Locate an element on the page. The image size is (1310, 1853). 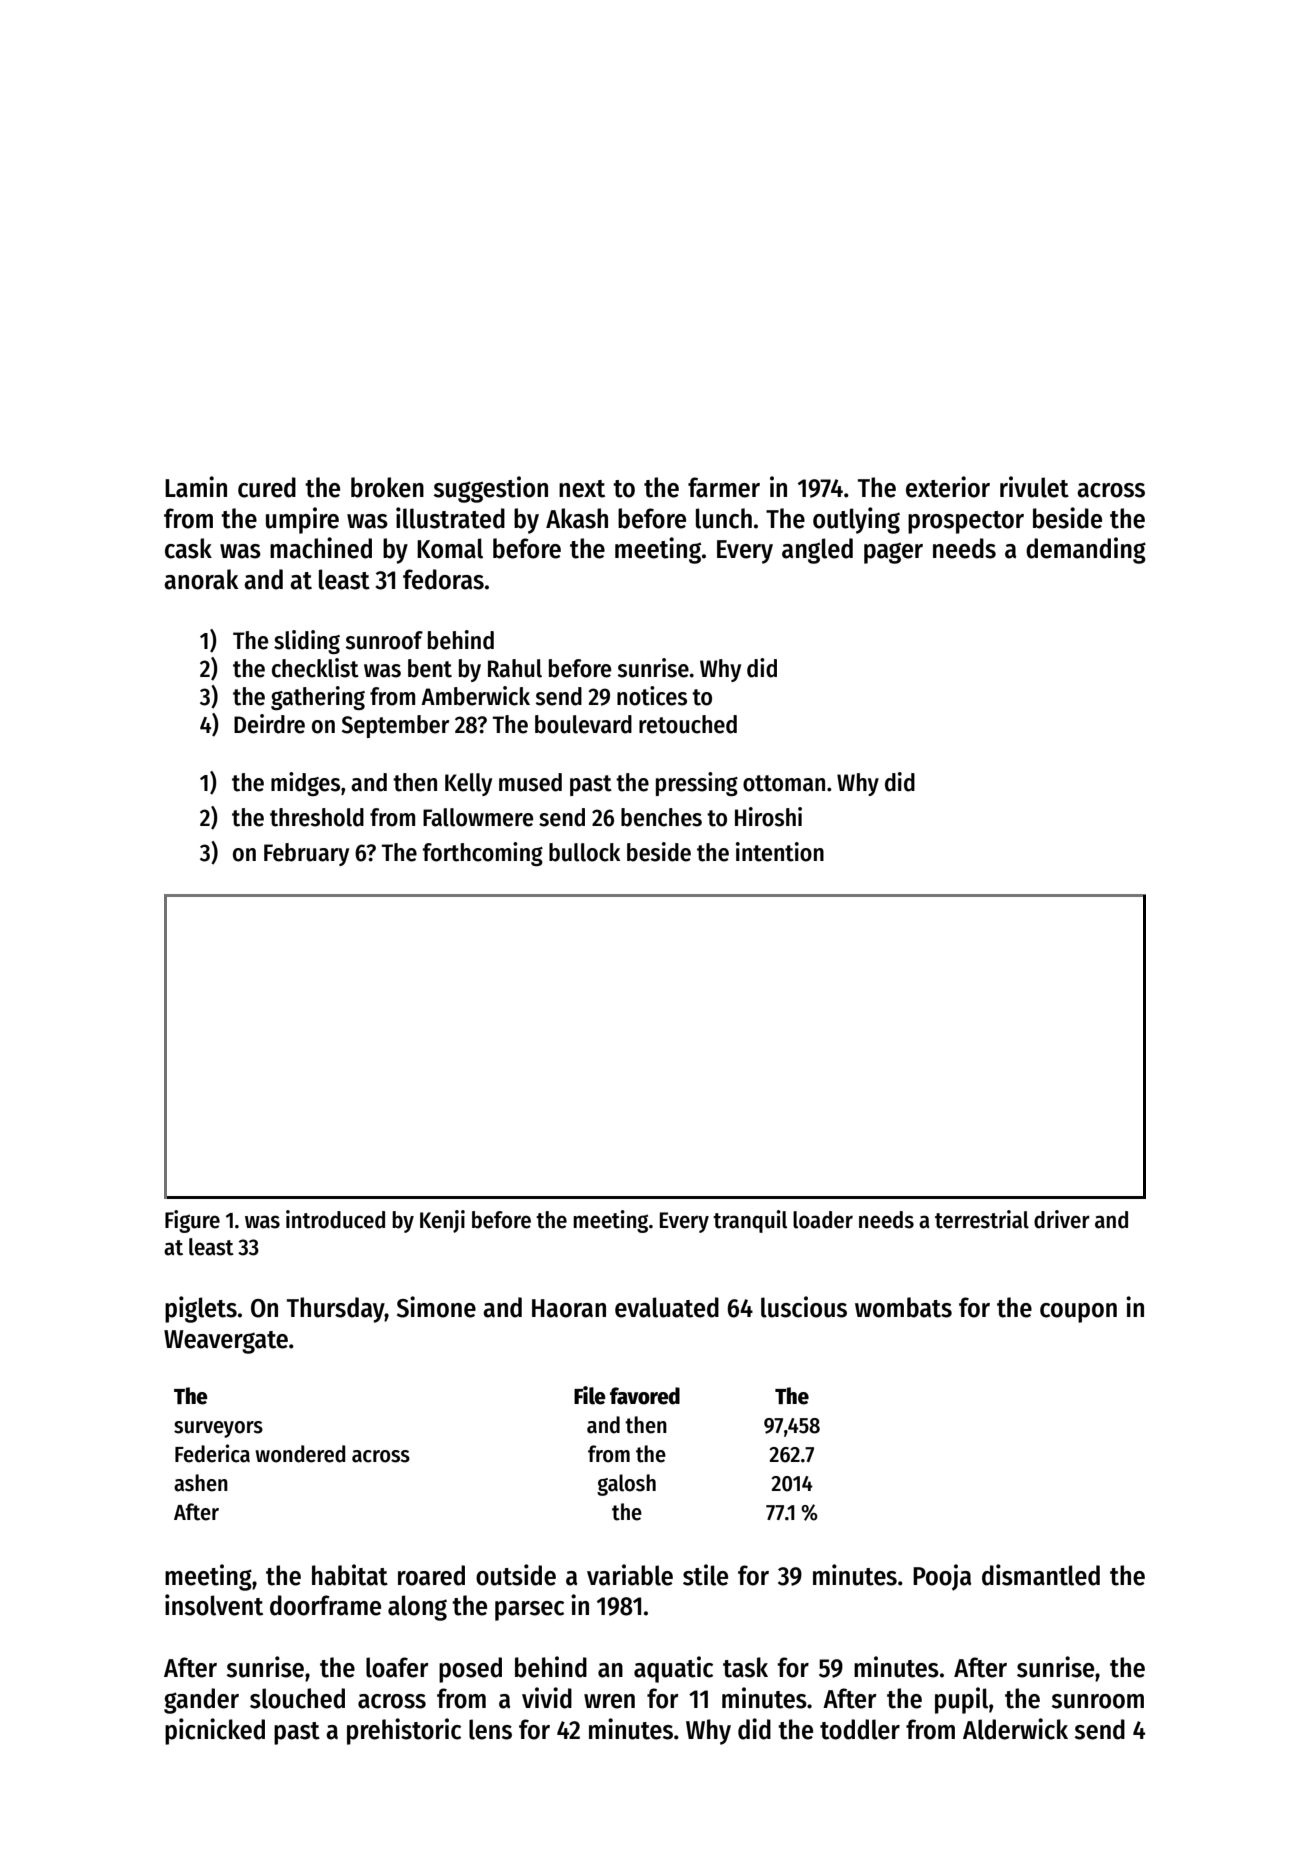
dismantled is located at coordinates (1041, 1575).
